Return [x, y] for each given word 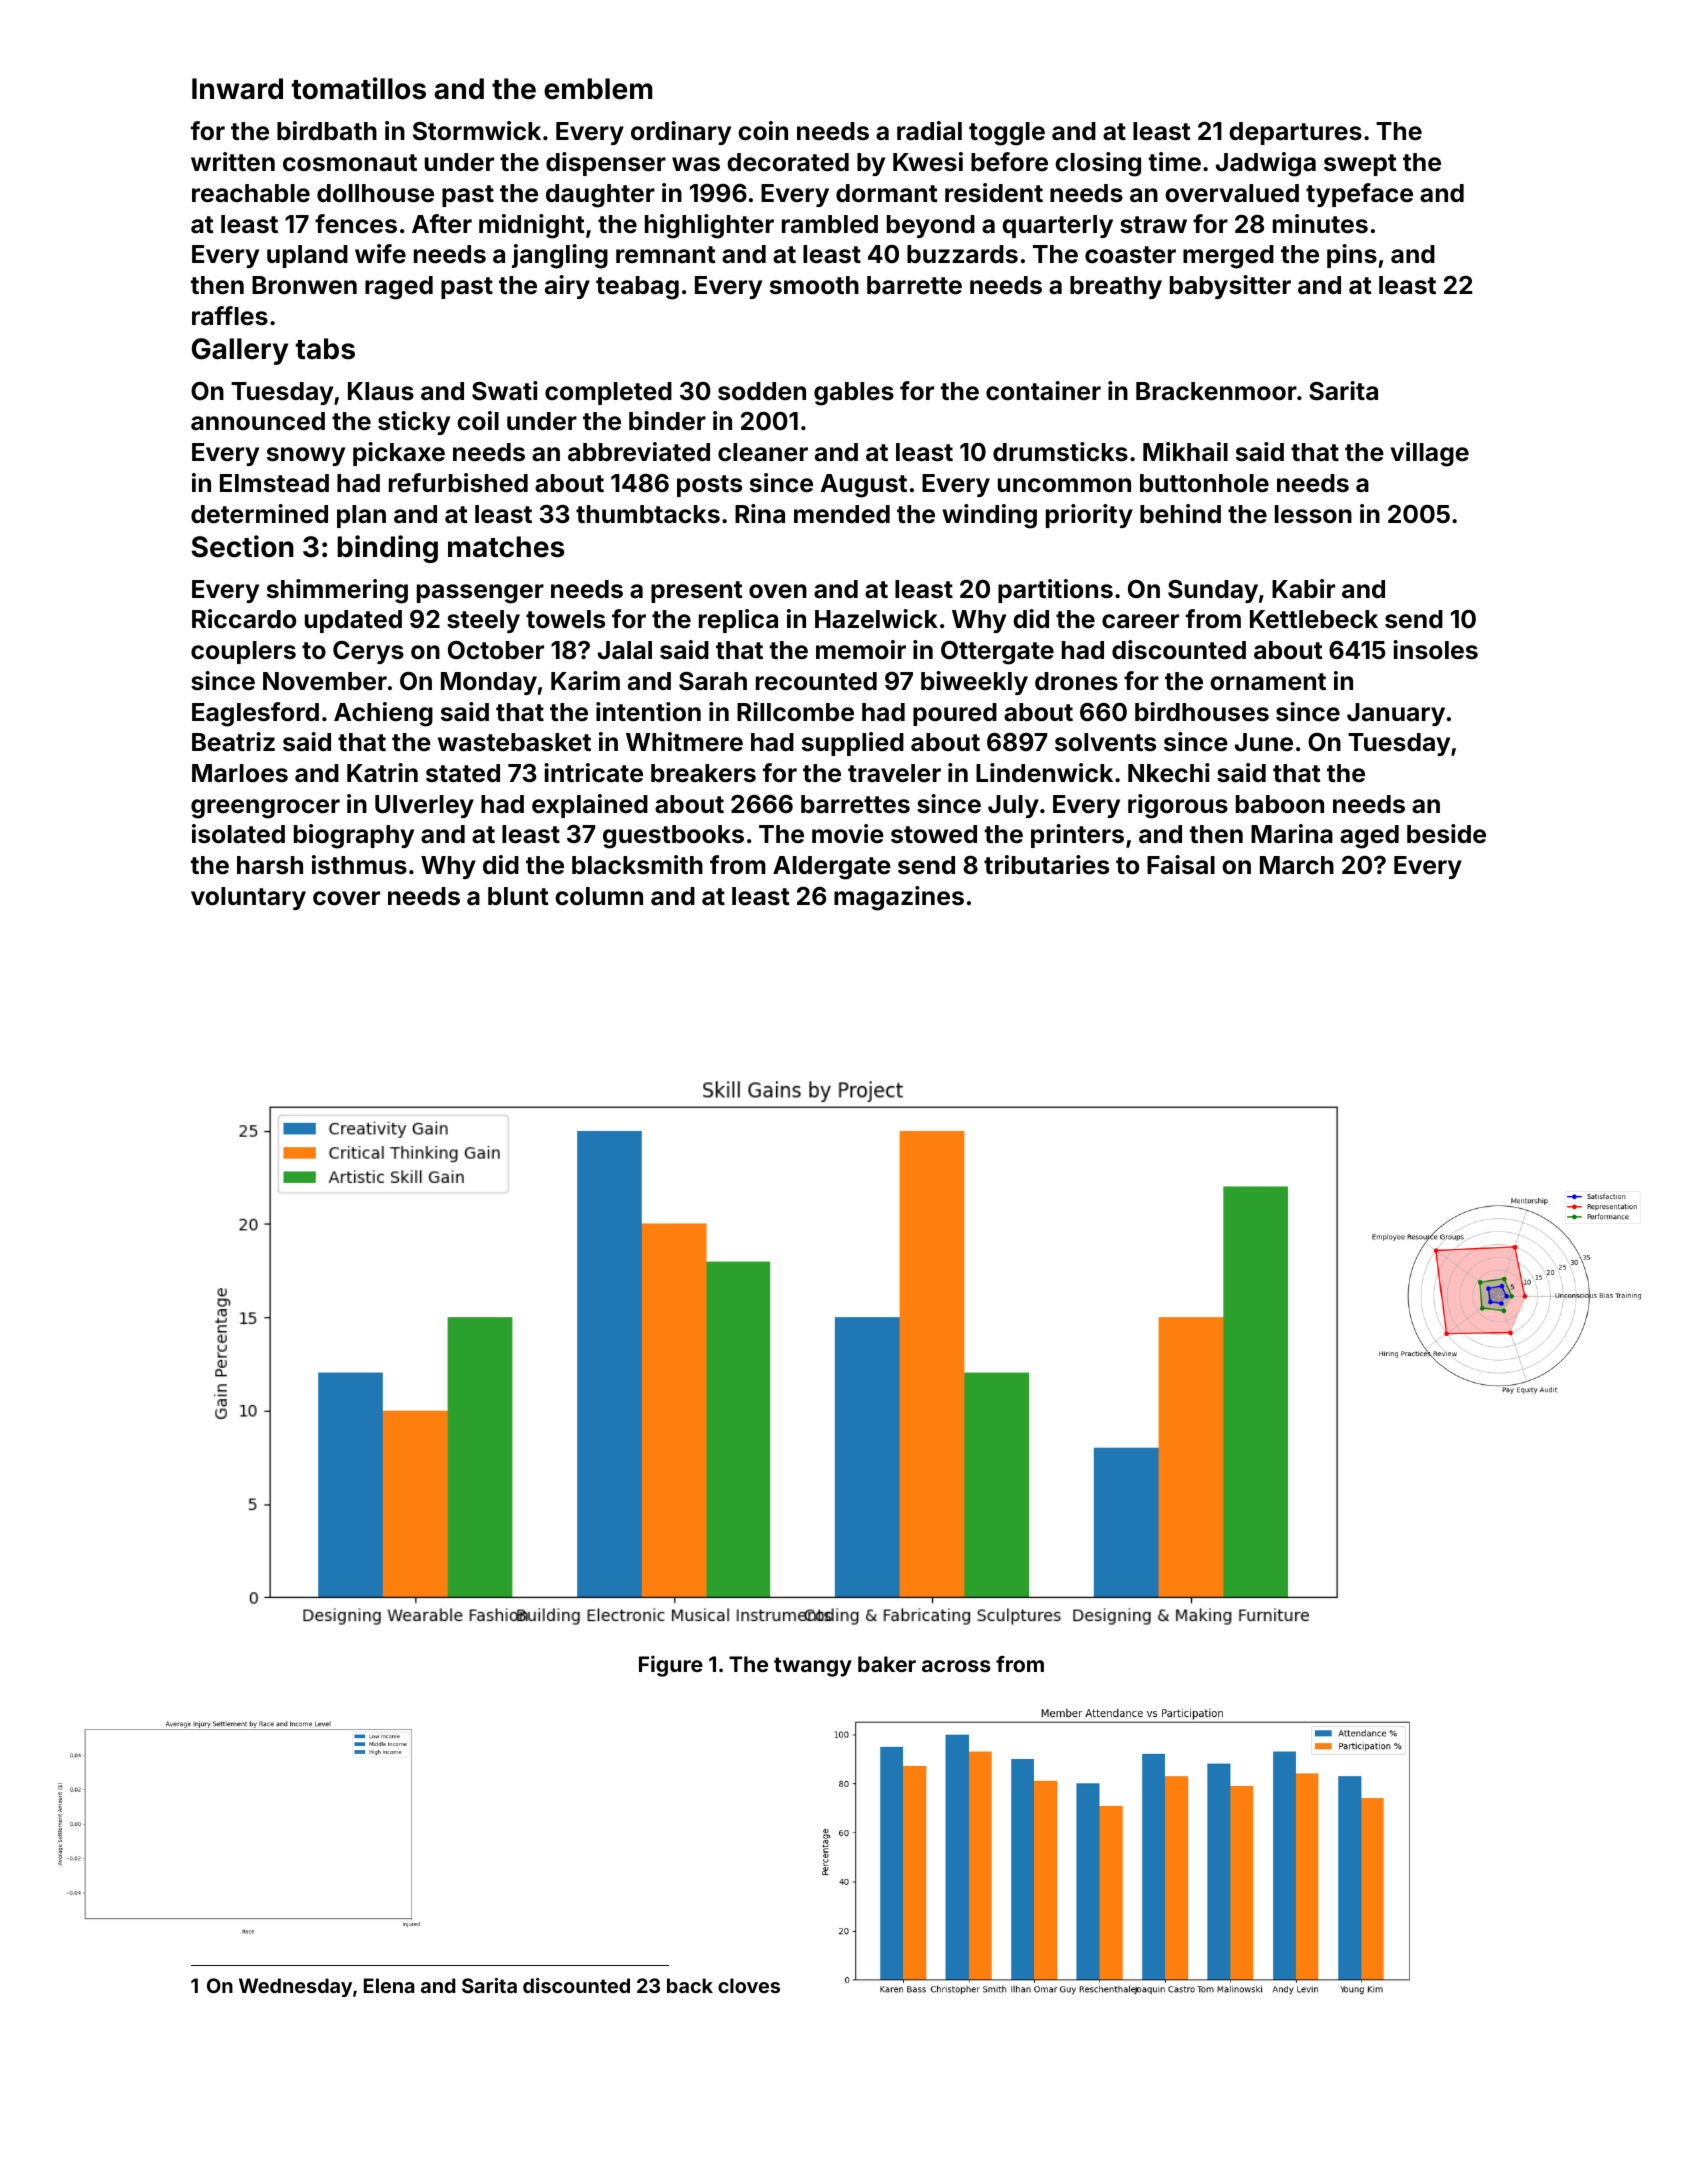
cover [346, 898]
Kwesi [928, 162]
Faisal [1181, 865]
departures [1295, 133]
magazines [899, 898]
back [690, 1985]
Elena [389, 1985]
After [442, 223]
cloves [749, 1985]
